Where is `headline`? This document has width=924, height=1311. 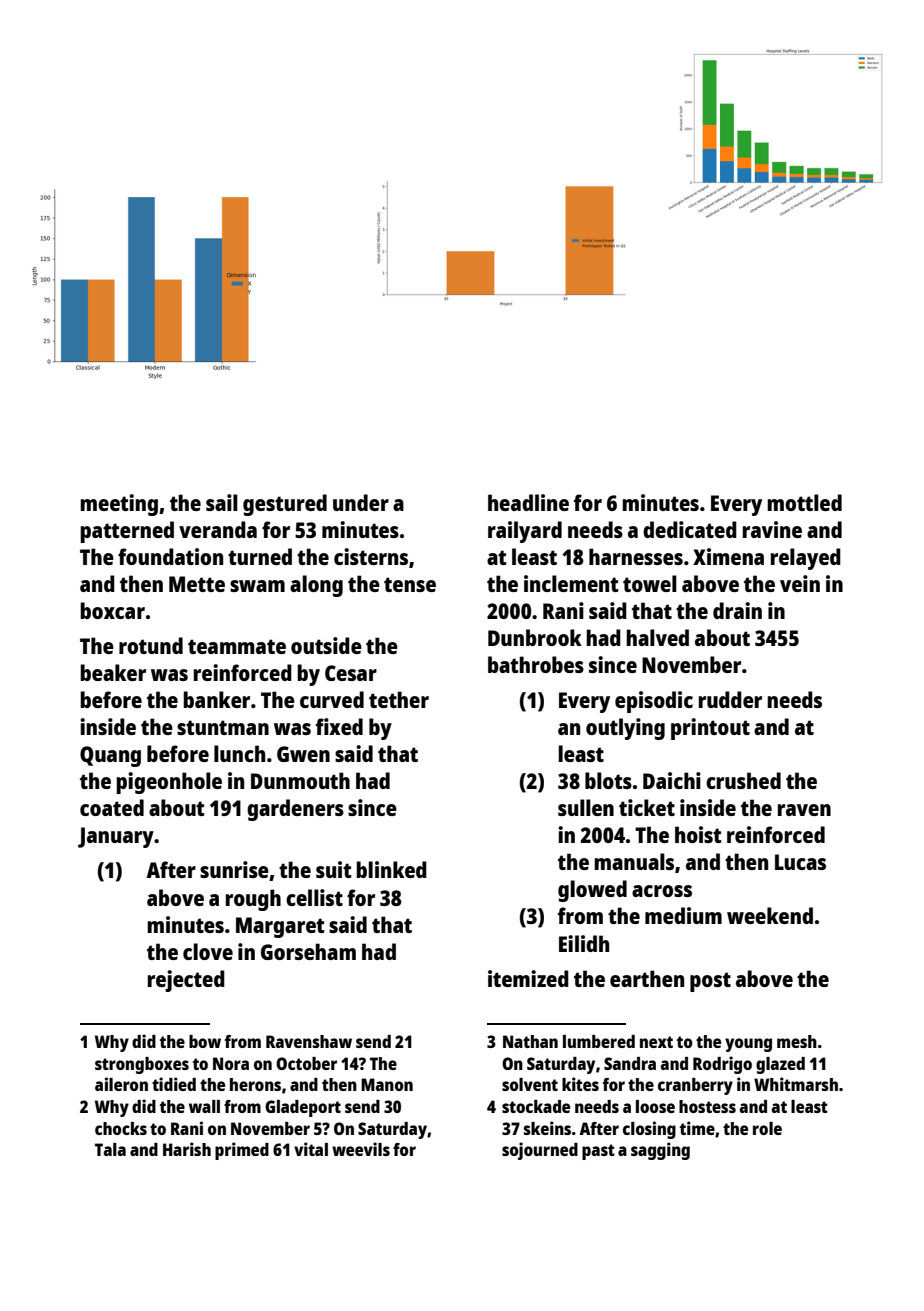
headline is located at coordinates (528, 502).
